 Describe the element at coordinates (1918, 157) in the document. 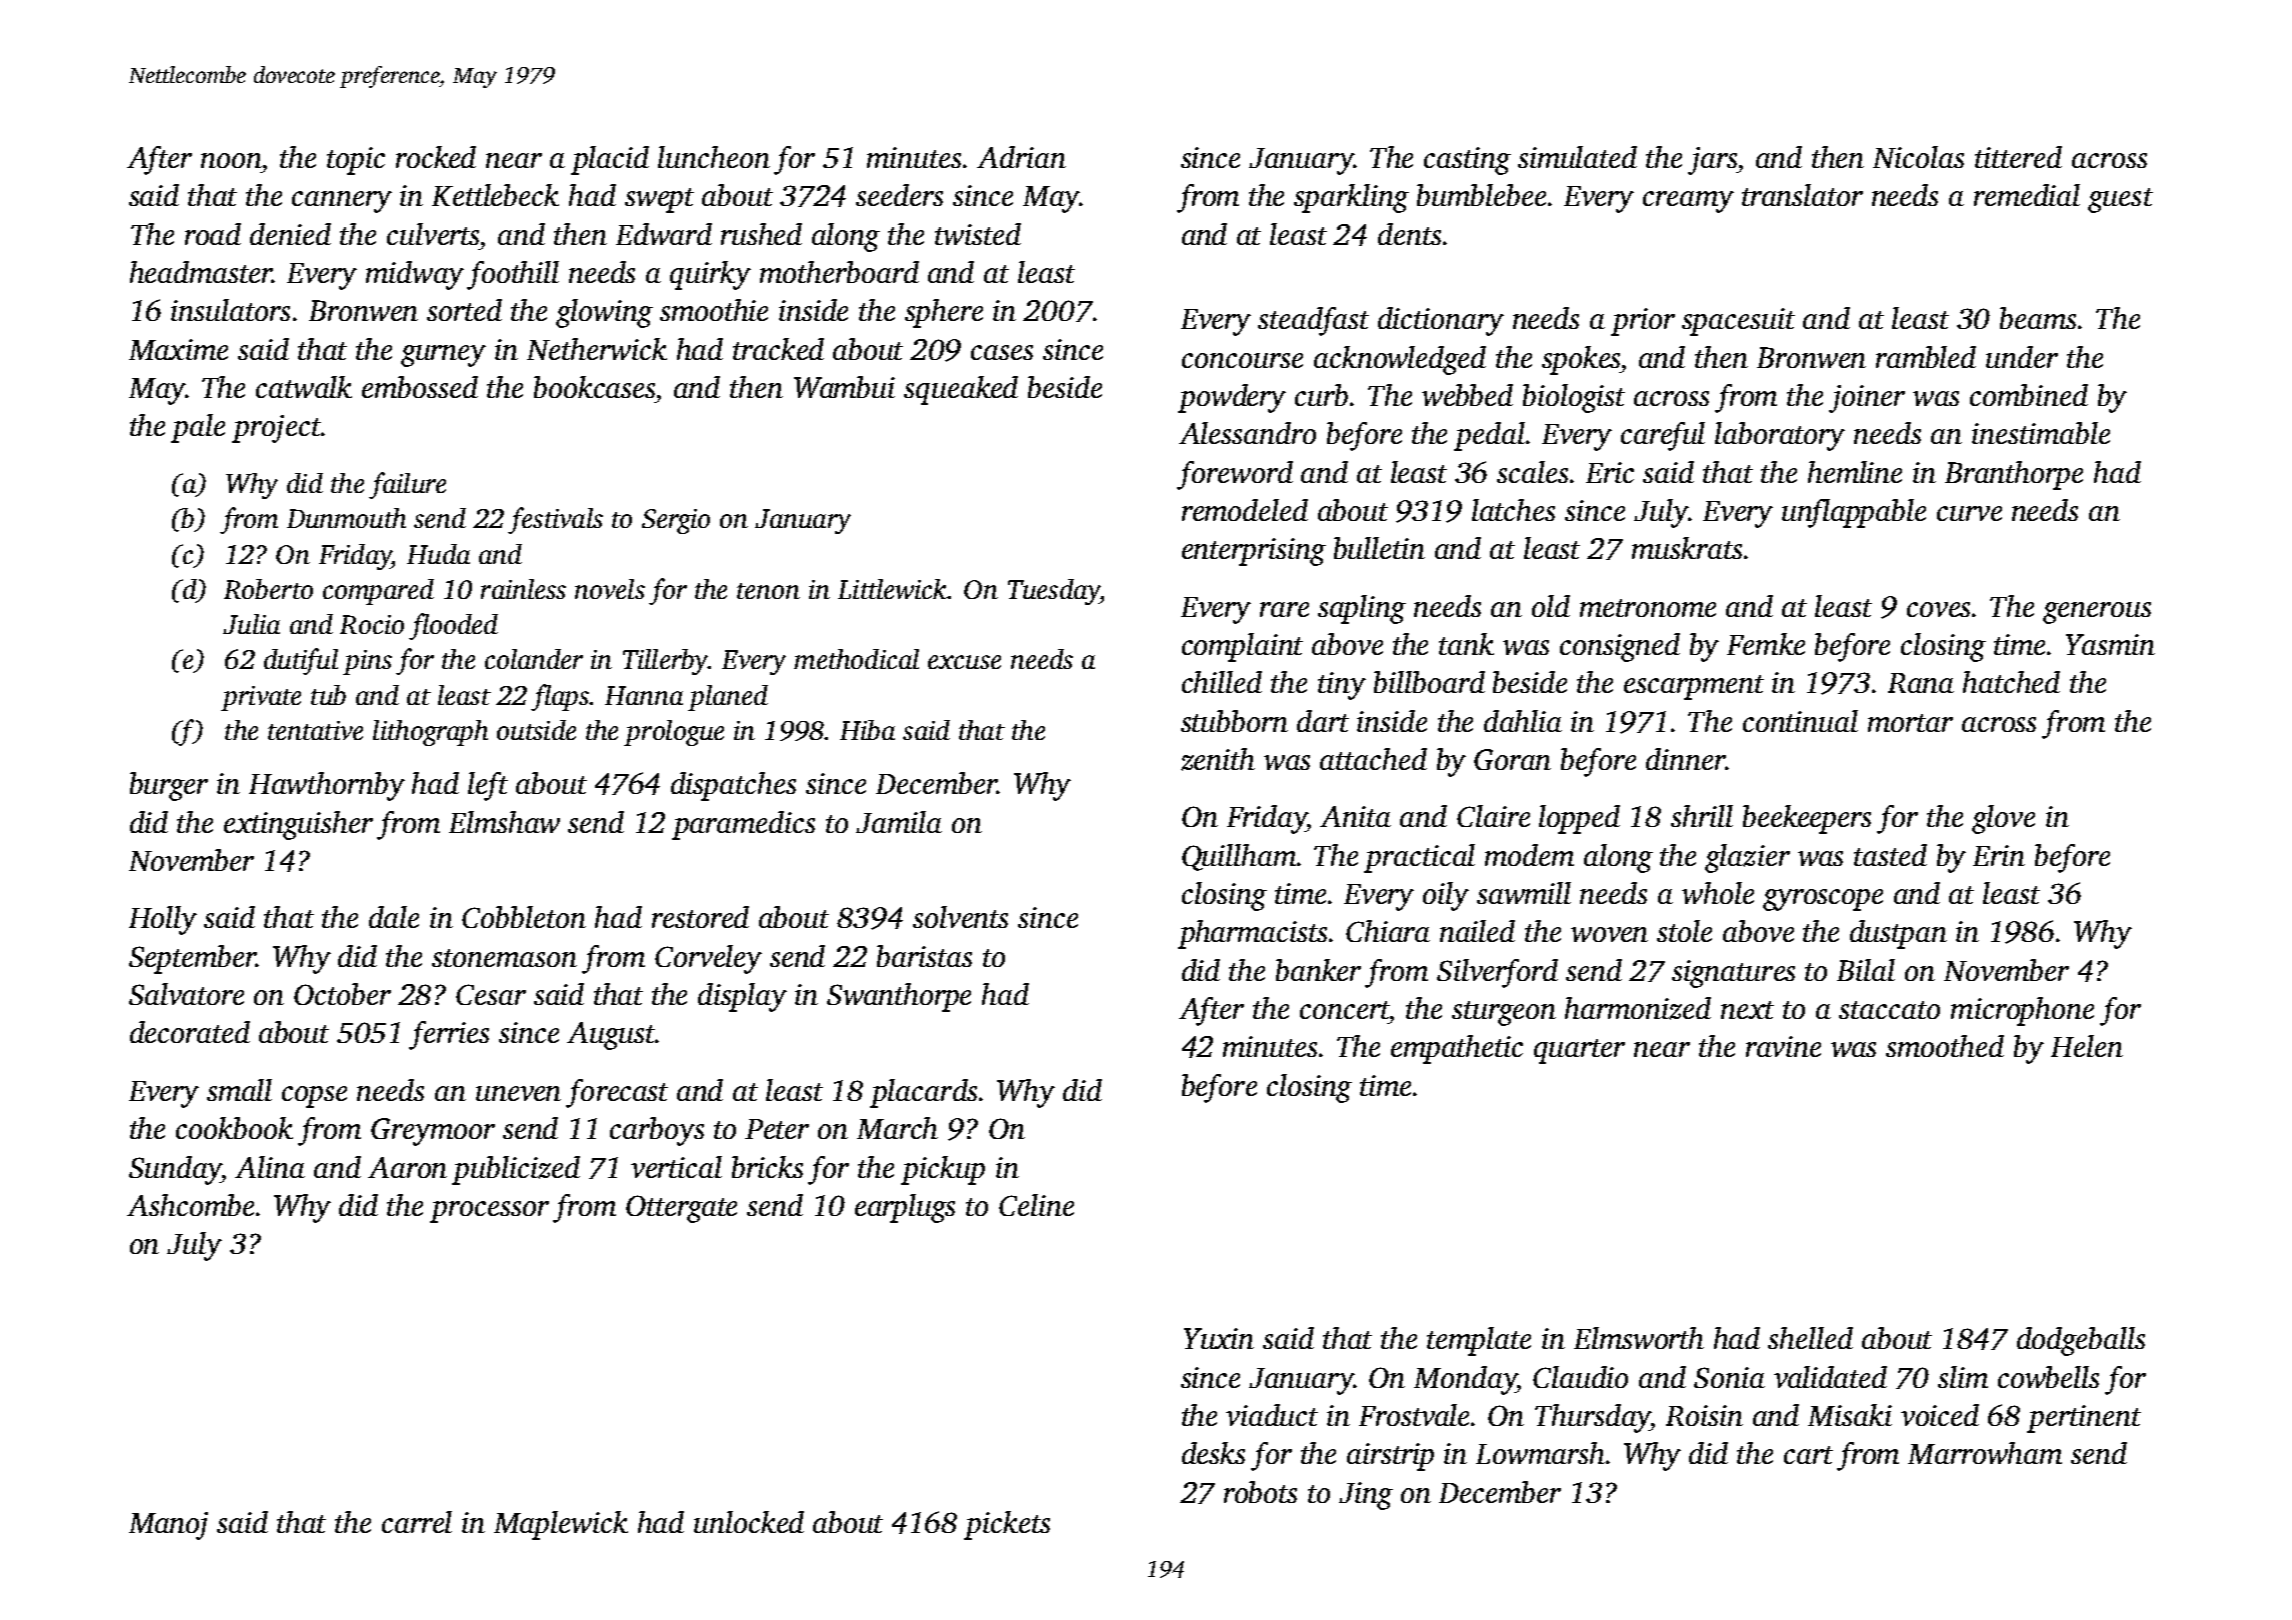

I see `Nicolas` at that location.
